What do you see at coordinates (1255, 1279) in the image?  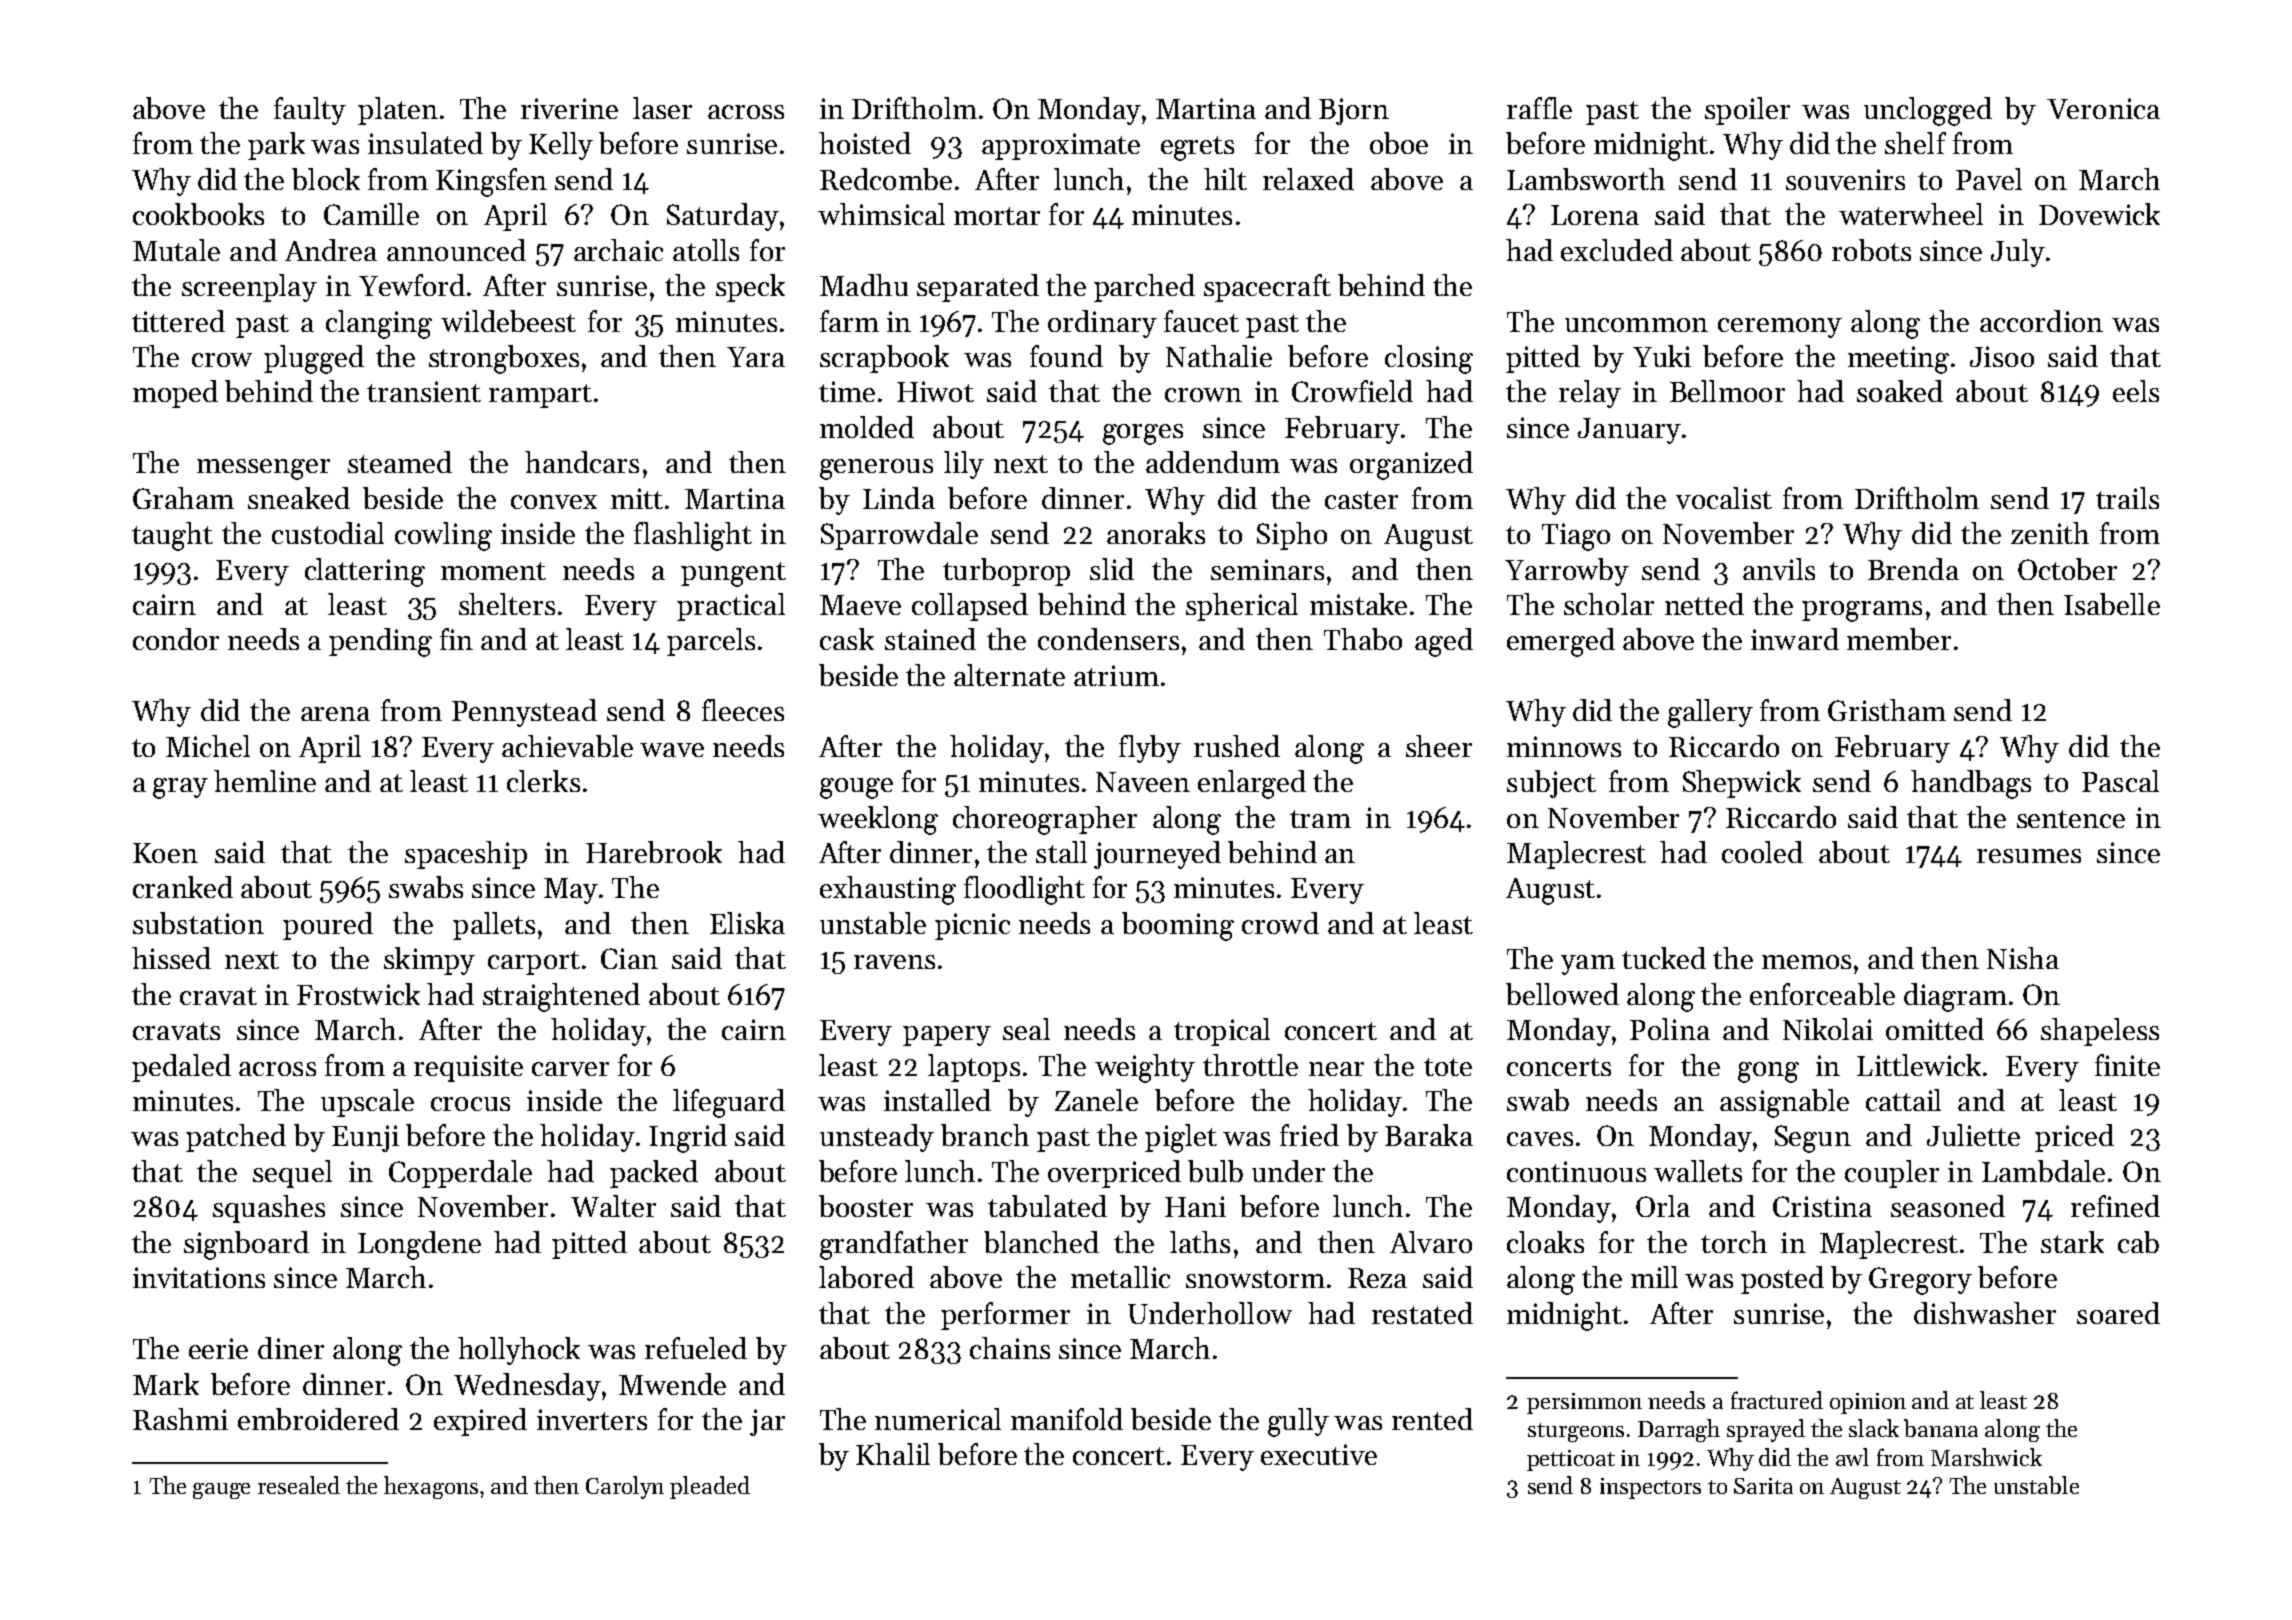 I see `snowstorm` at bounding box center [1255, 1279].
